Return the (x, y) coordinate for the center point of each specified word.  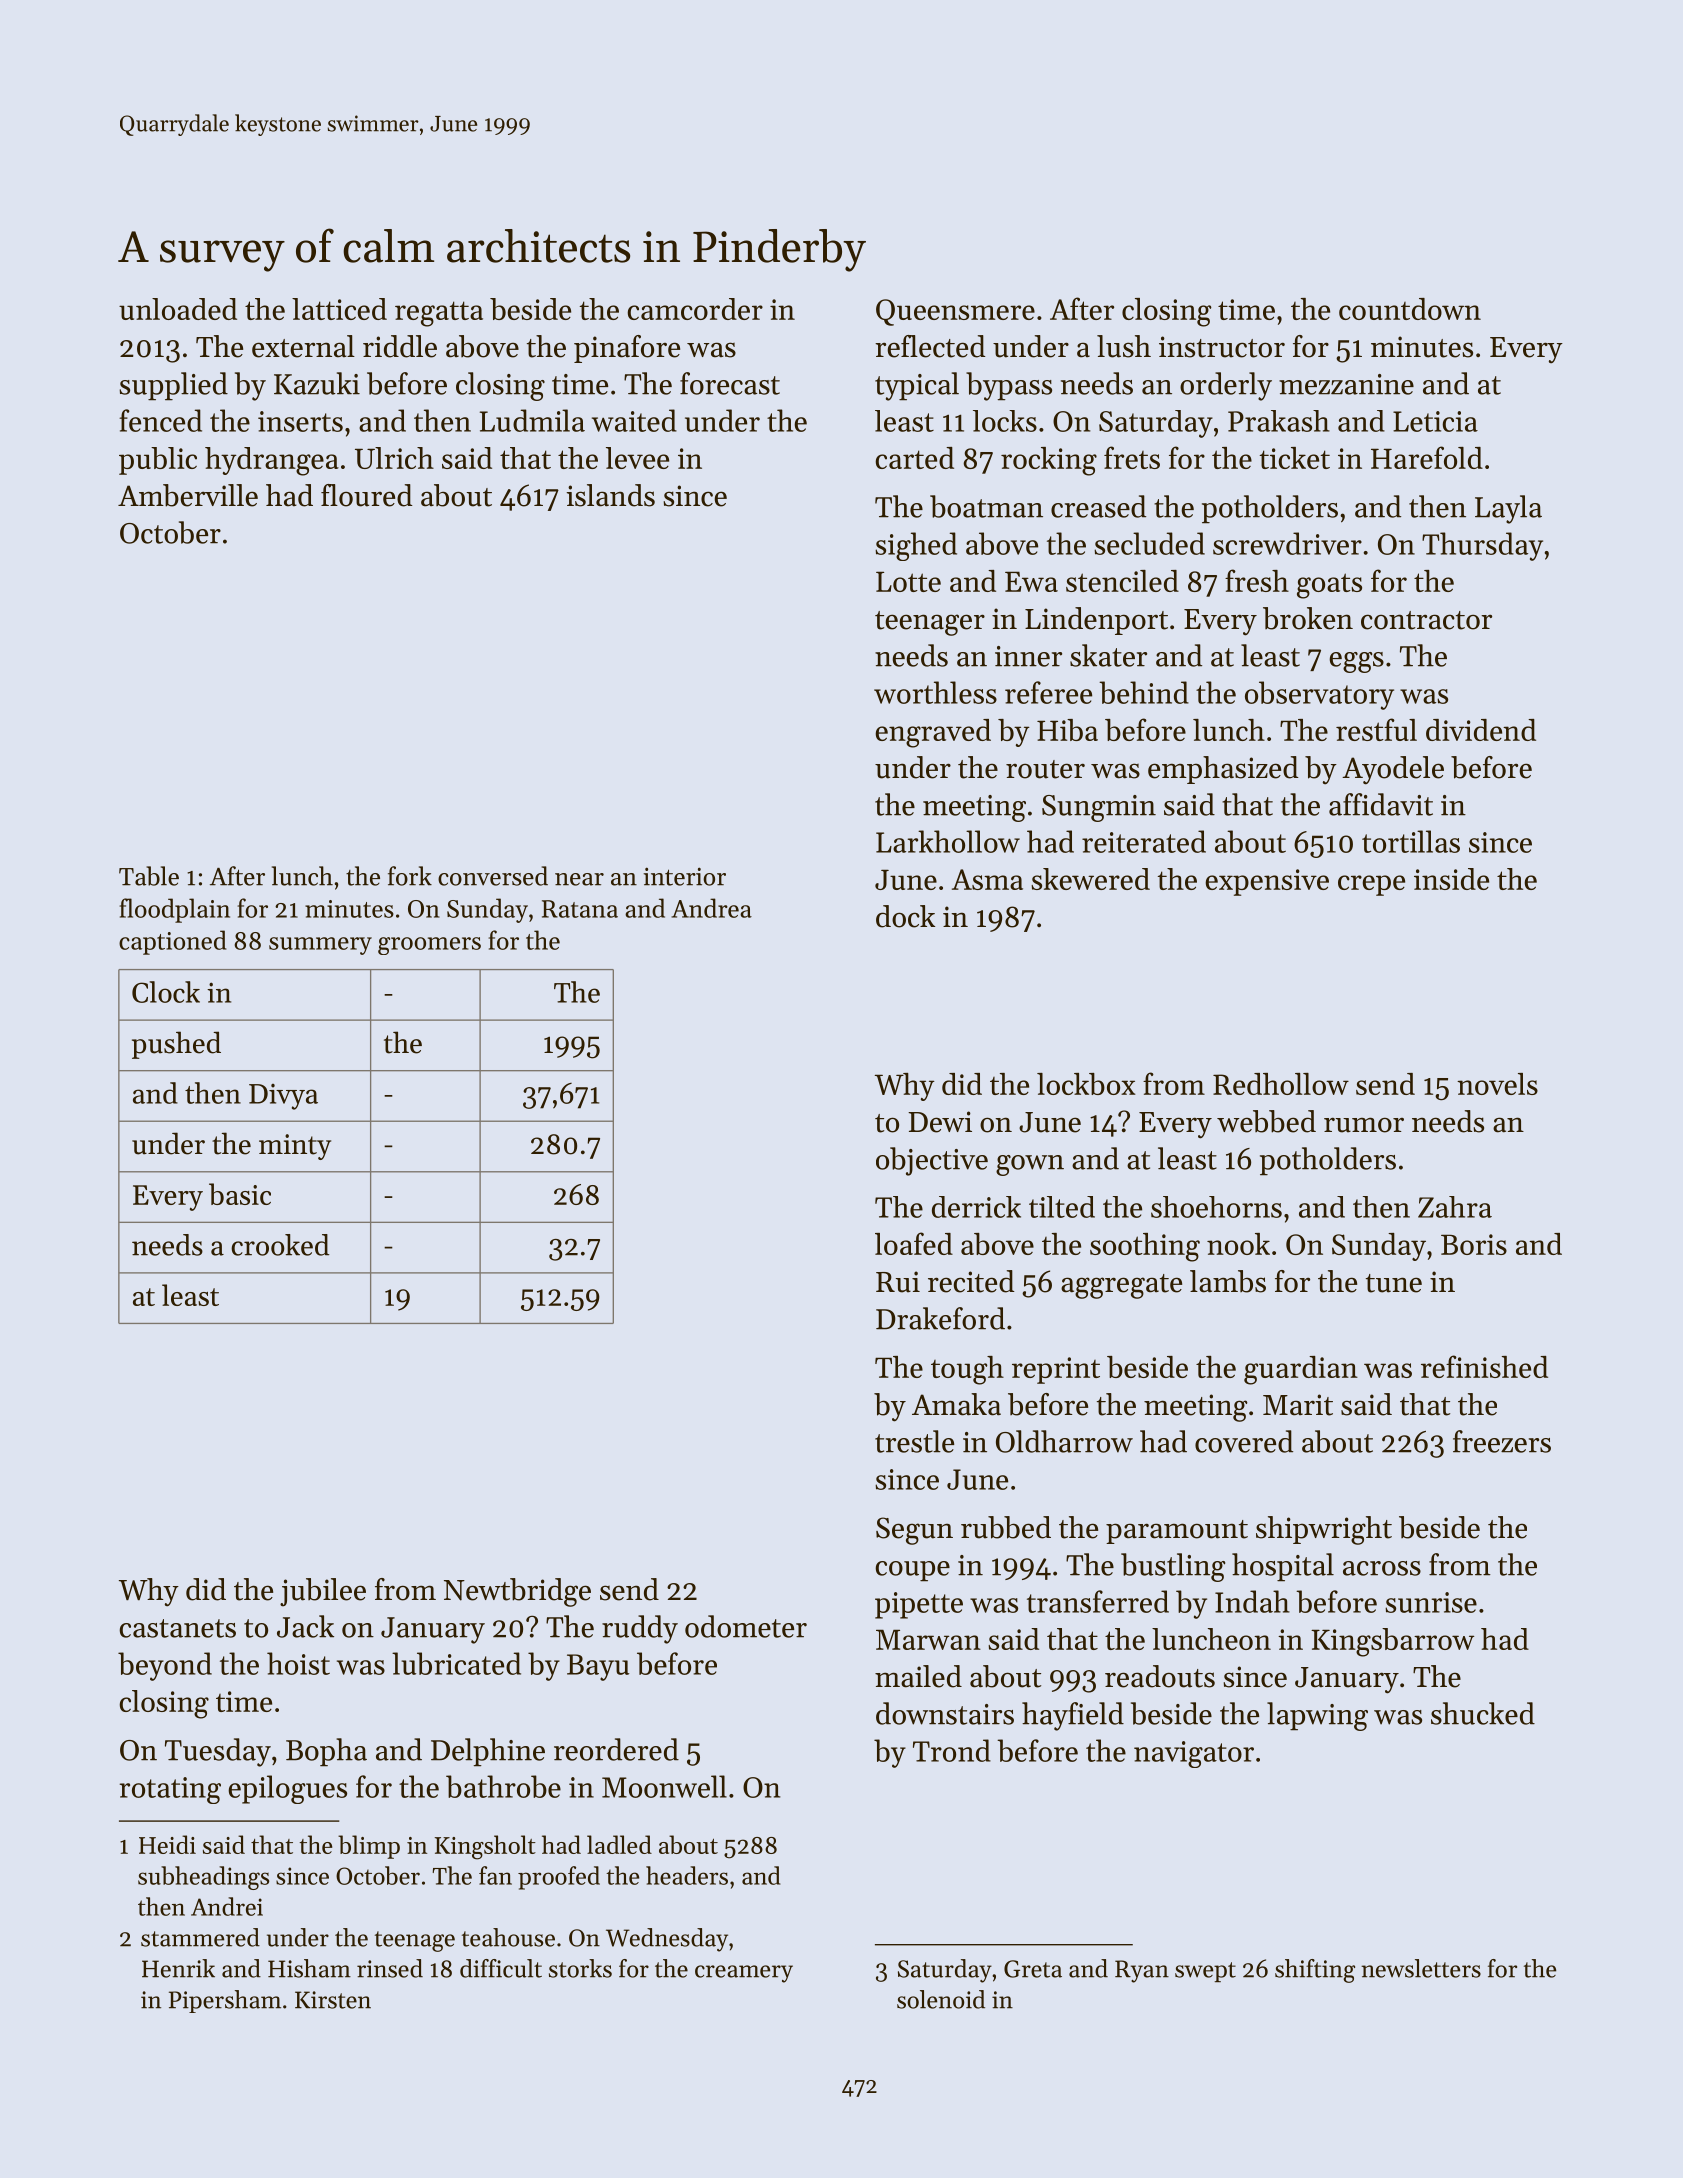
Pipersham (225, 2001)
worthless (935, 692)
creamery (744, 1974)
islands (611, 495)
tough (967, 1370)
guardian (1301, 1370)
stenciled (1122, 581)
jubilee (323, 1592)
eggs (1356, 662)
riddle (400, 346)
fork (410, 876)
